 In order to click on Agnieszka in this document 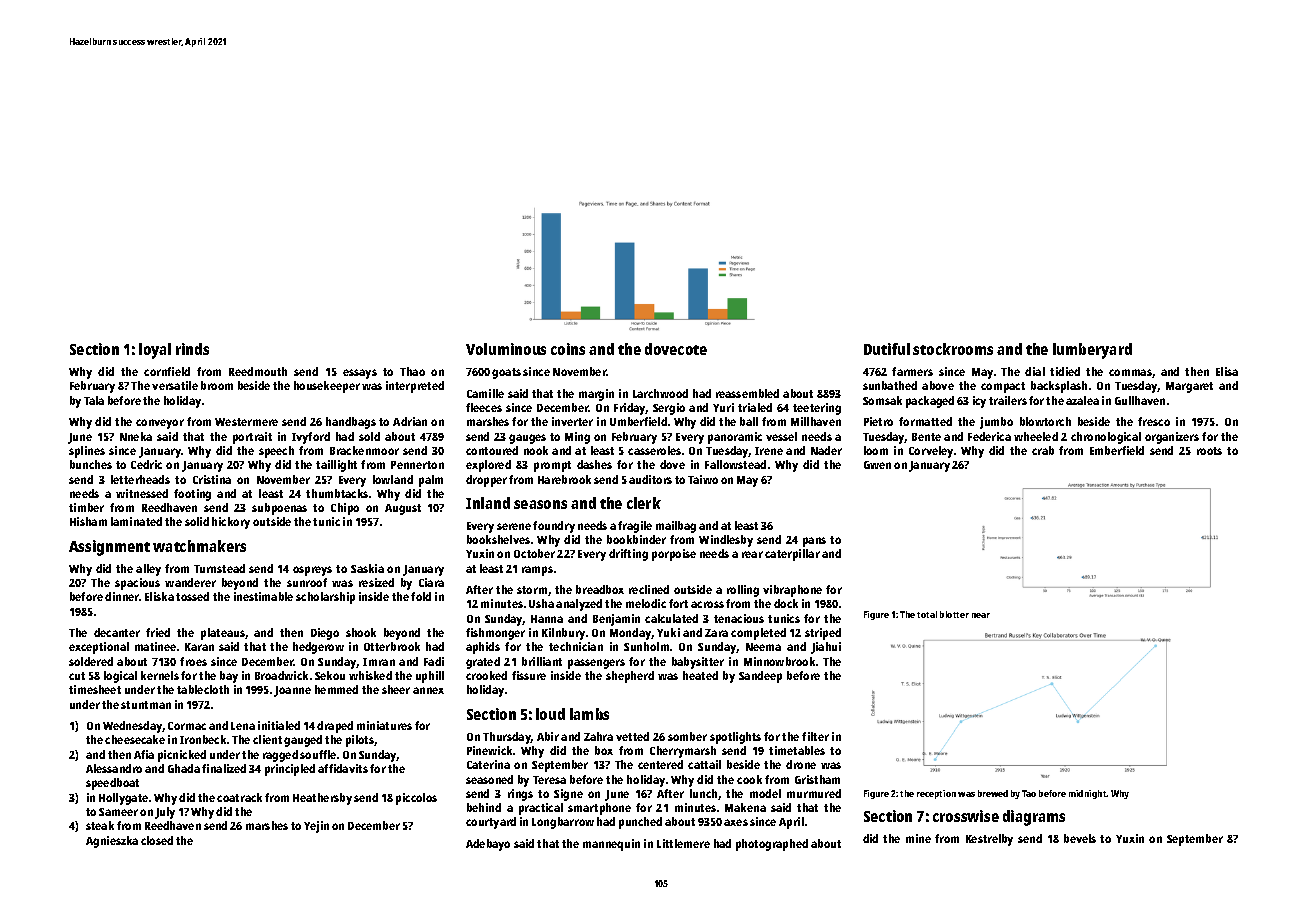, I will do `click(112, 842)`.
